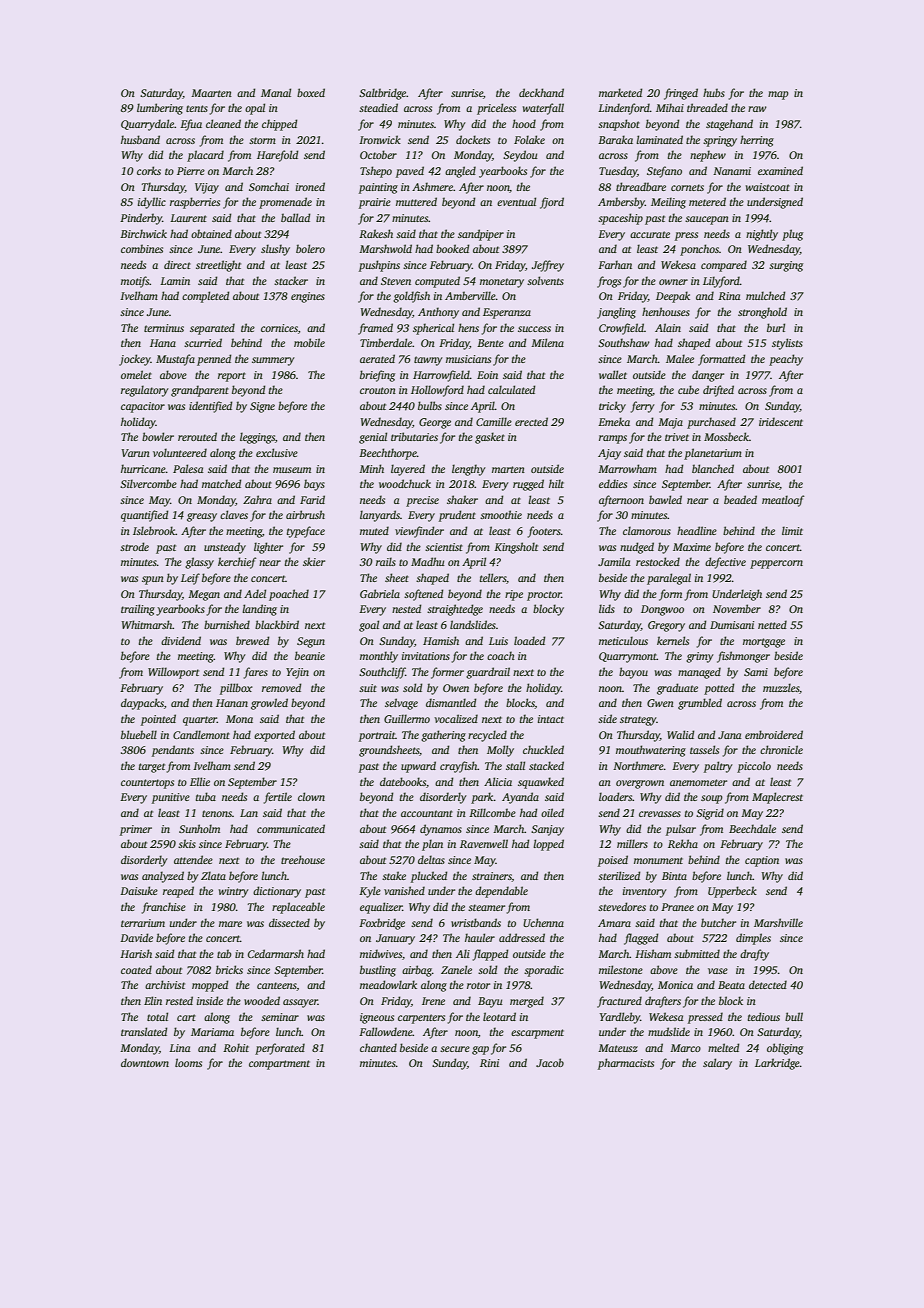  Describe the element at coordinates (516, 201) in the document. I see `eventual` at that location.
